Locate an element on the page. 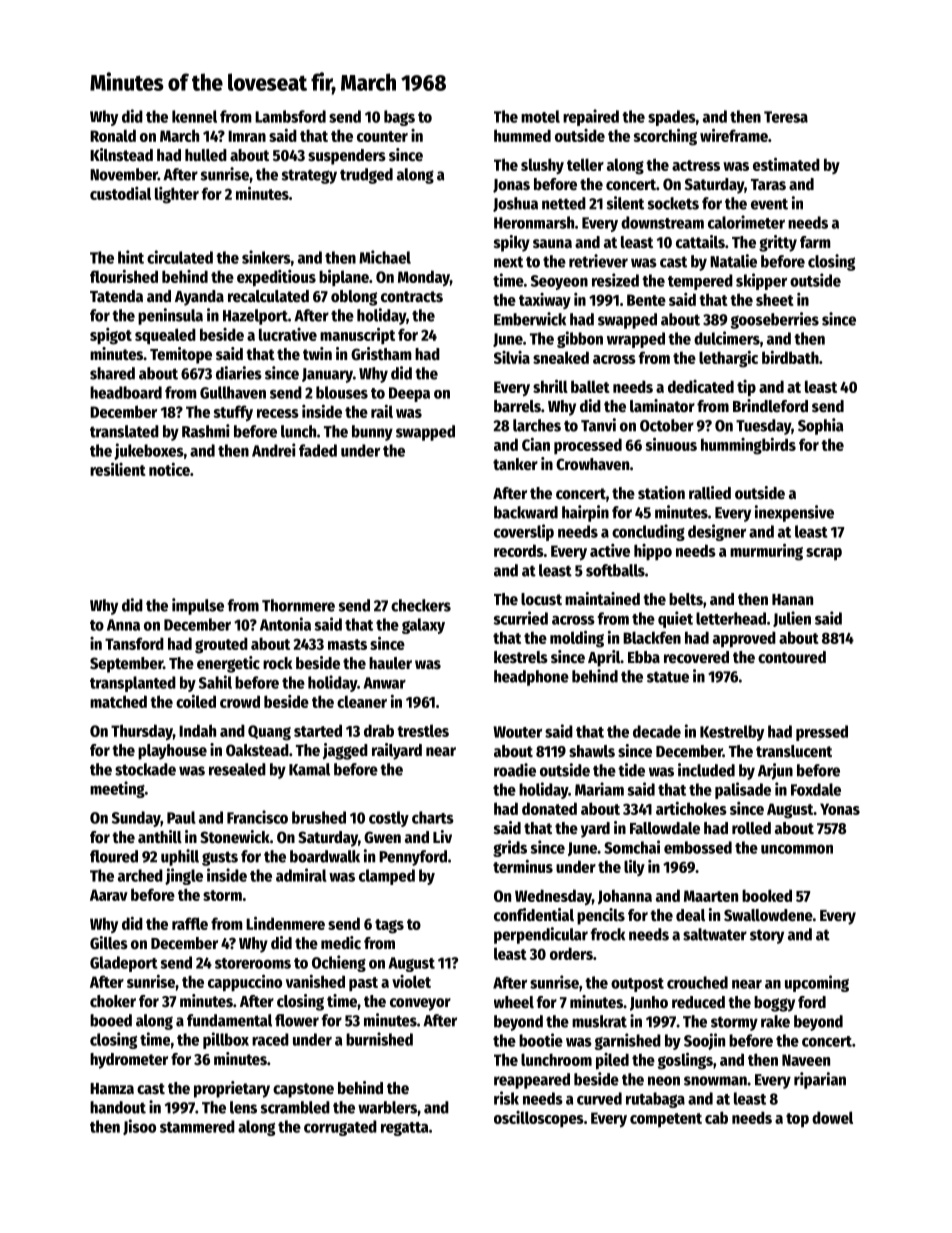 Image resolution: width=952 pixels, height=1233 pixels. coiled is located at coordinates (196, 701).
